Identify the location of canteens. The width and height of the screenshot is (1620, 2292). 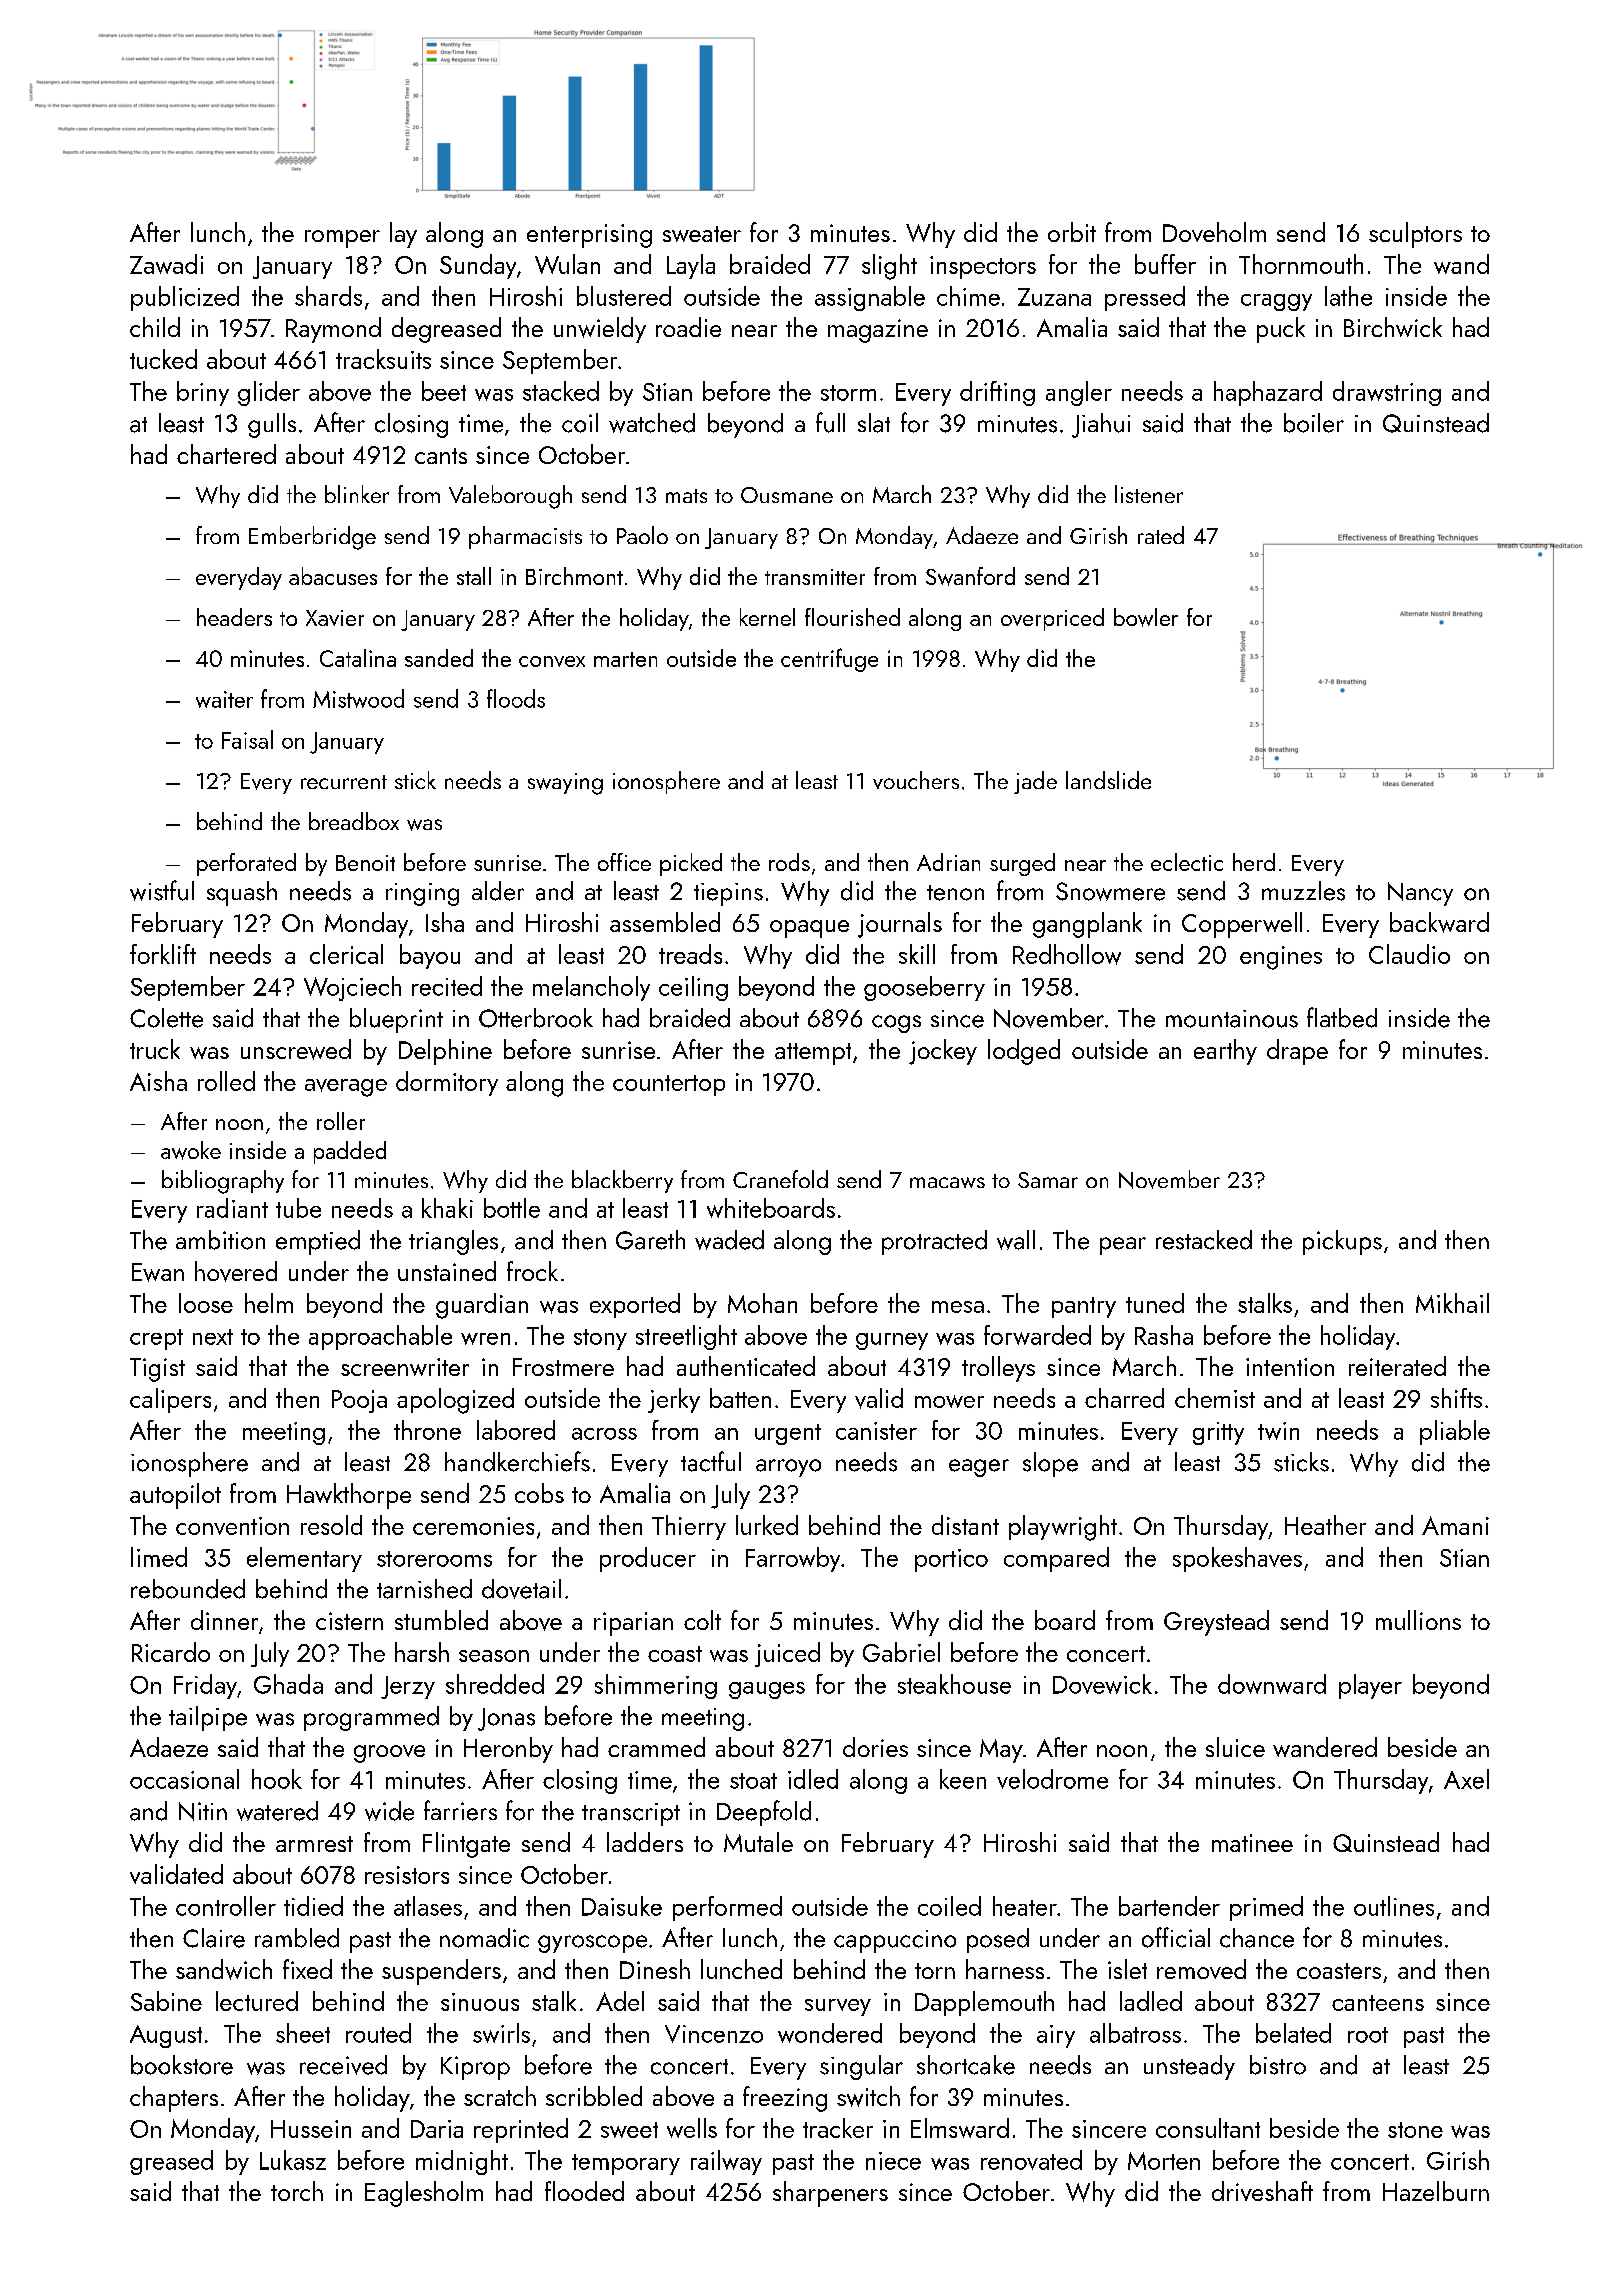
(1378, 2003).
